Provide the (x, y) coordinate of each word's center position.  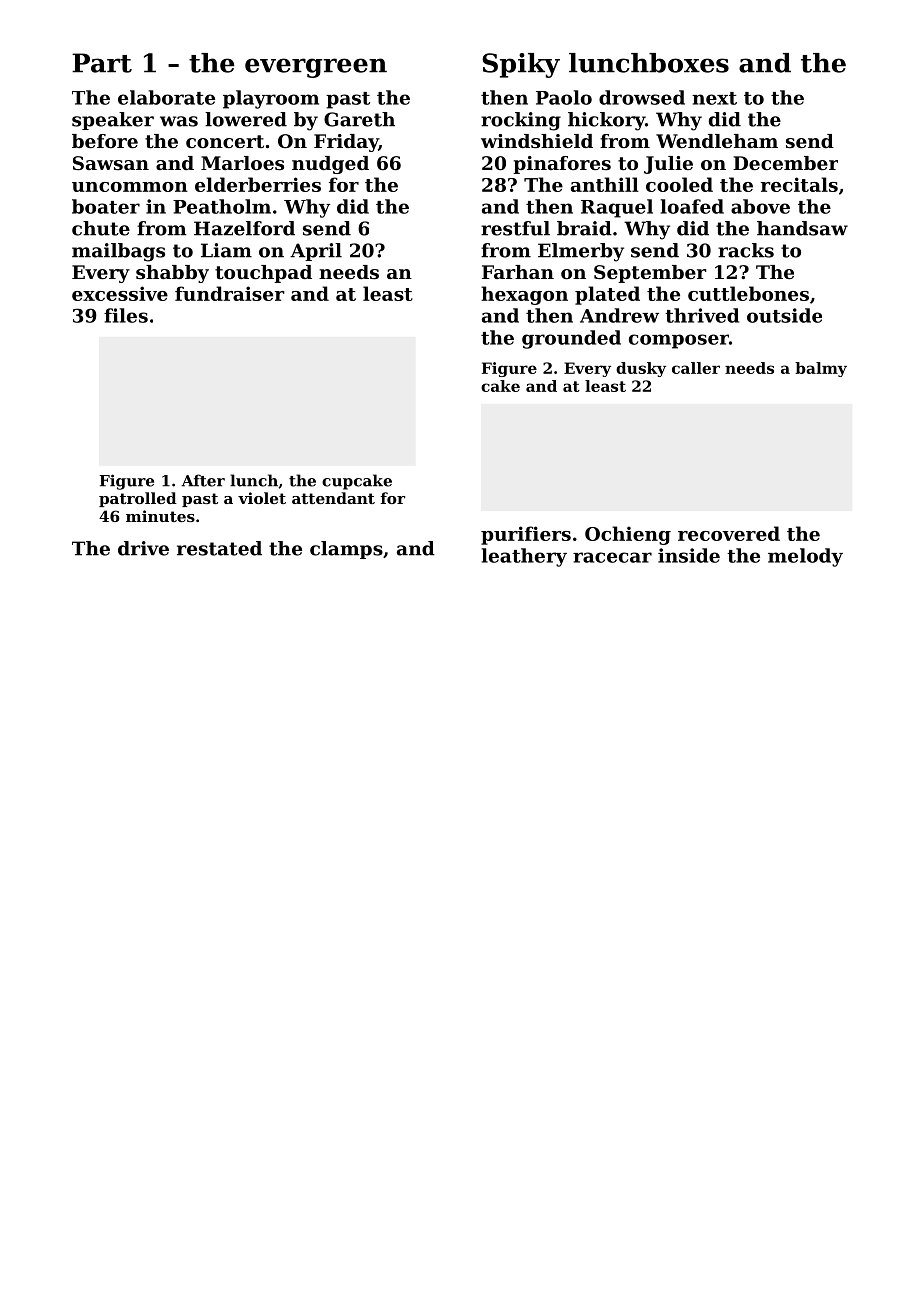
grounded (571, 339)
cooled (679, 184)
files (126, 315)
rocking (521, 121)
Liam (226, 250)
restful (515, 228)
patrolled (138, 499)
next (714, 98)
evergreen (316, 68)
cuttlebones (748, 293)
